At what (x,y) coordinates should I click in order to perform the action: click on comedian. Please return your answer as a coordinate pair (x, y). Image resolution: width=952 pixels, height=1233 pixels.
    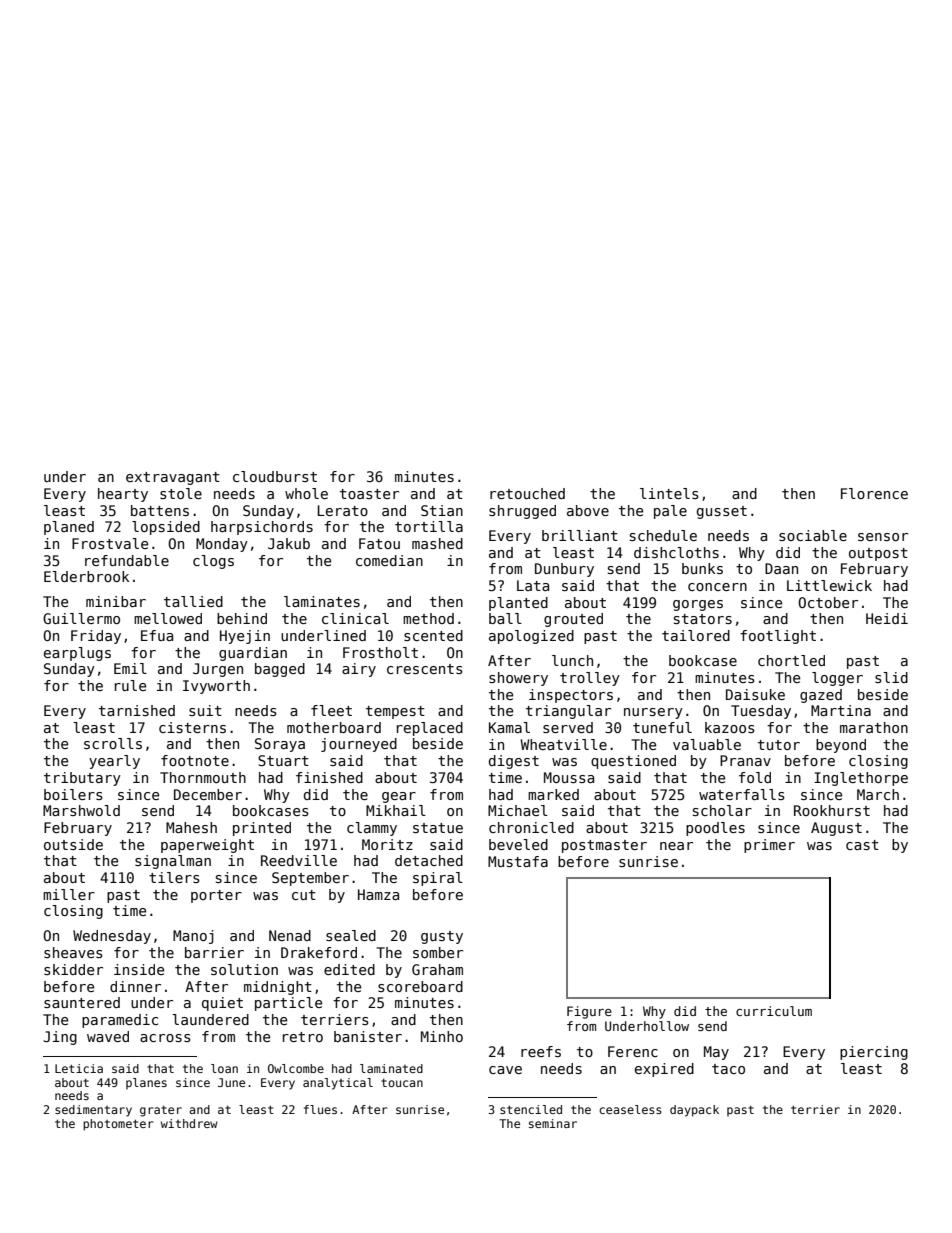
    Looking at the image, I should click on (389, 560).
